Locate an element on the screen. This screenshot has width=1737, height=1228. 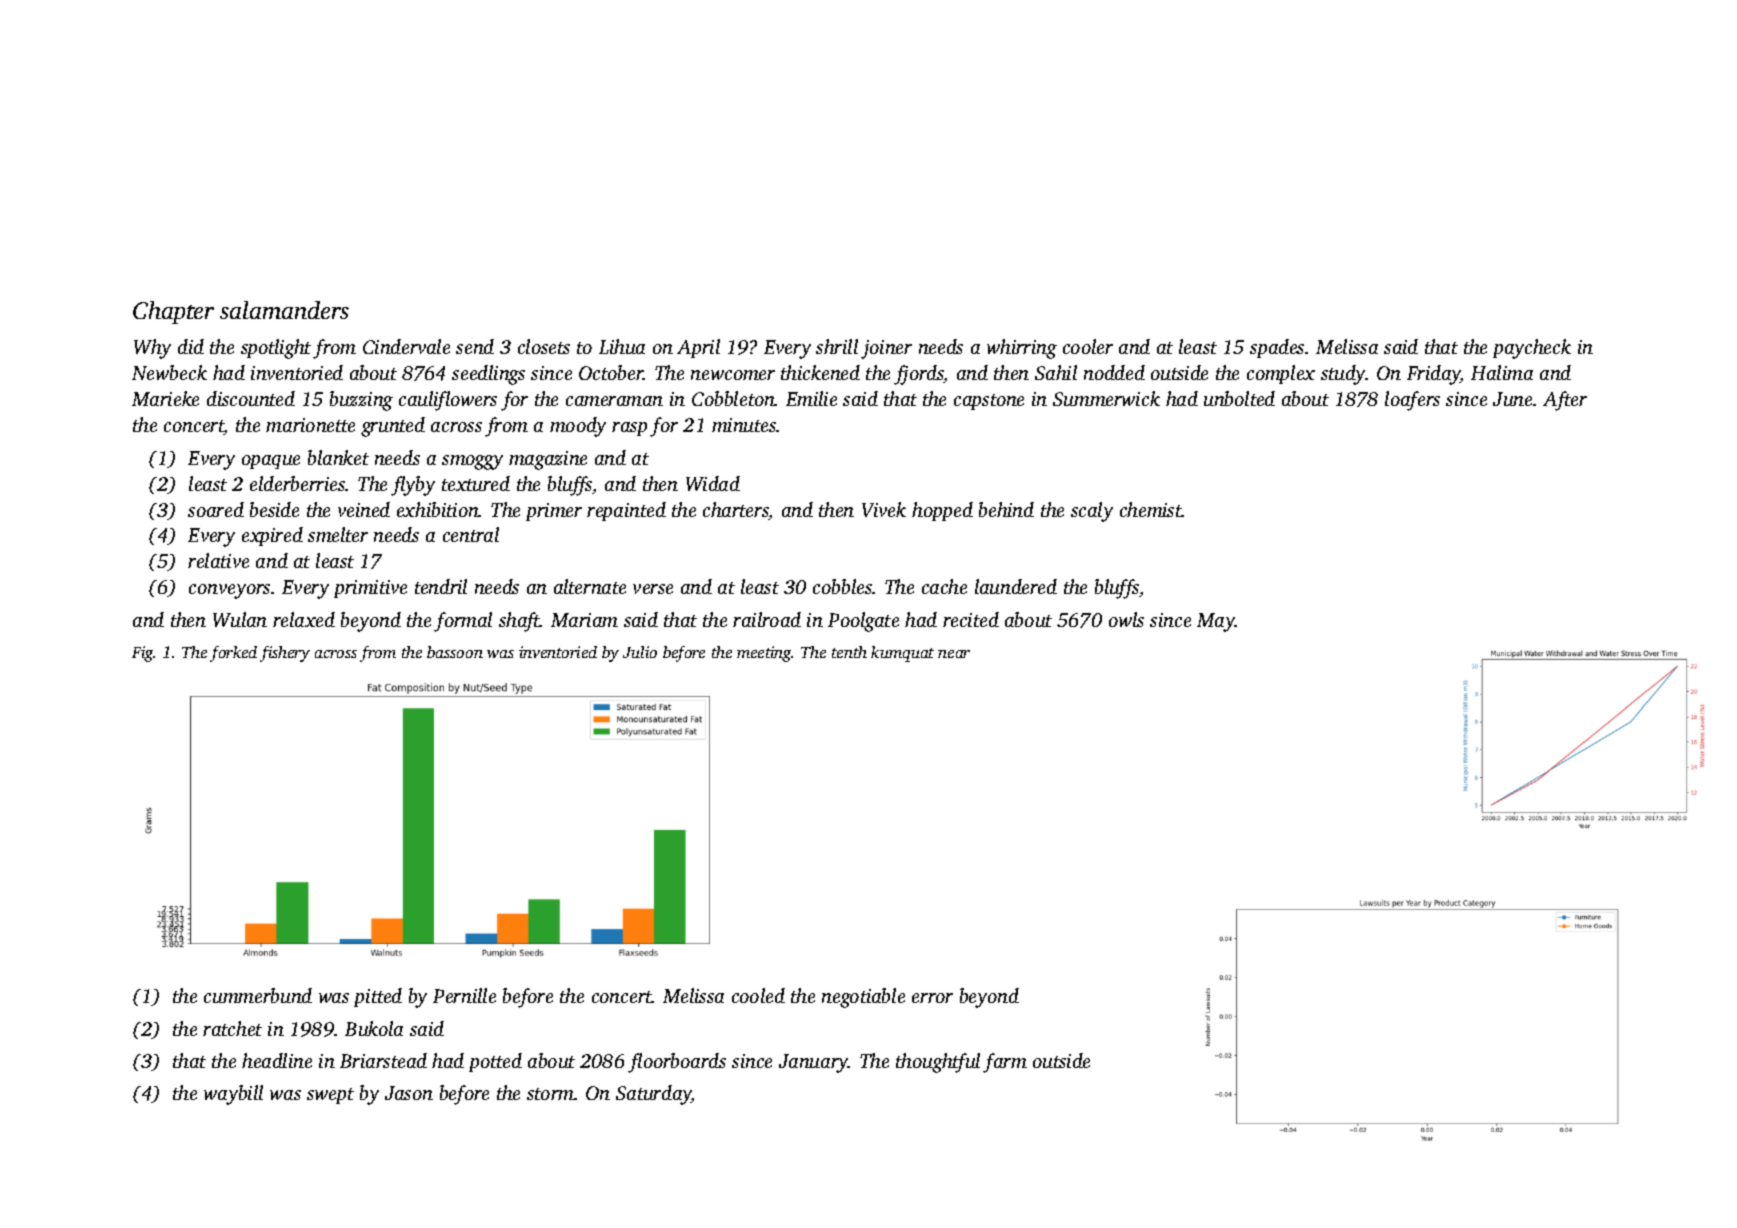
Lihua is located at coordinates (622, 346).
